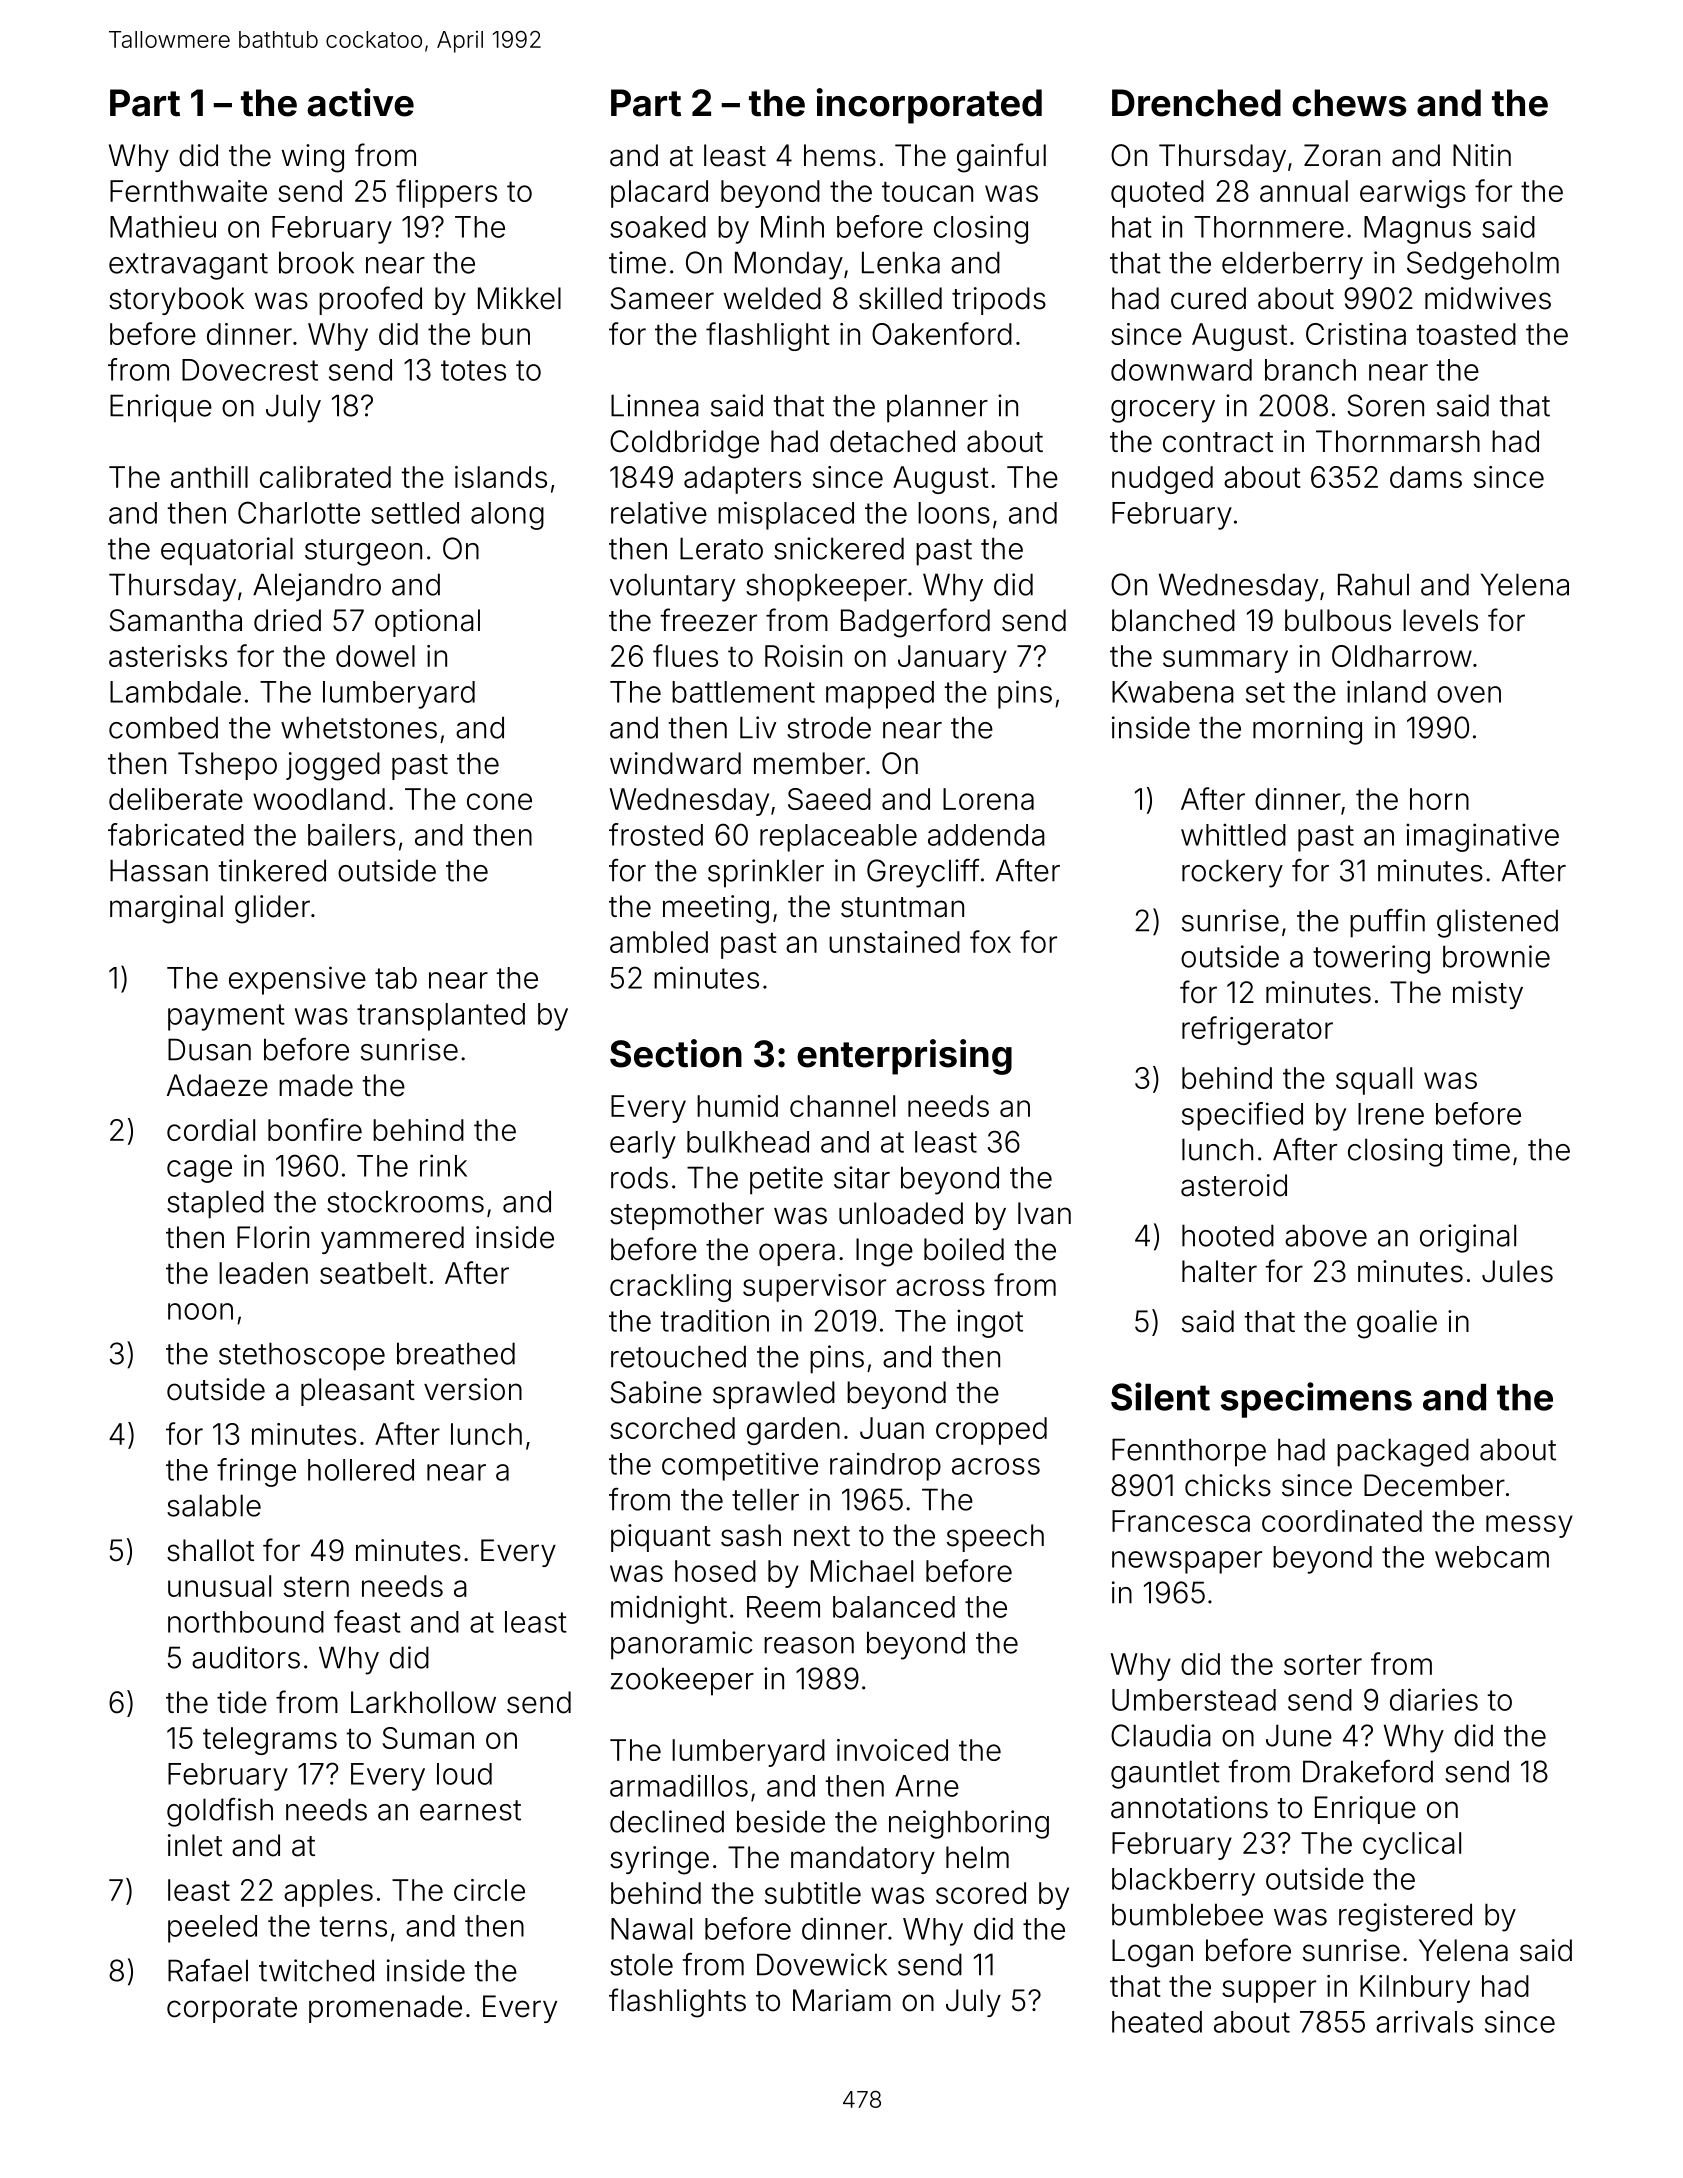 This page has height=2178, width=1683. Describe the element at coordinates (263, 1273) in the page. I see `leaden` at that location.
